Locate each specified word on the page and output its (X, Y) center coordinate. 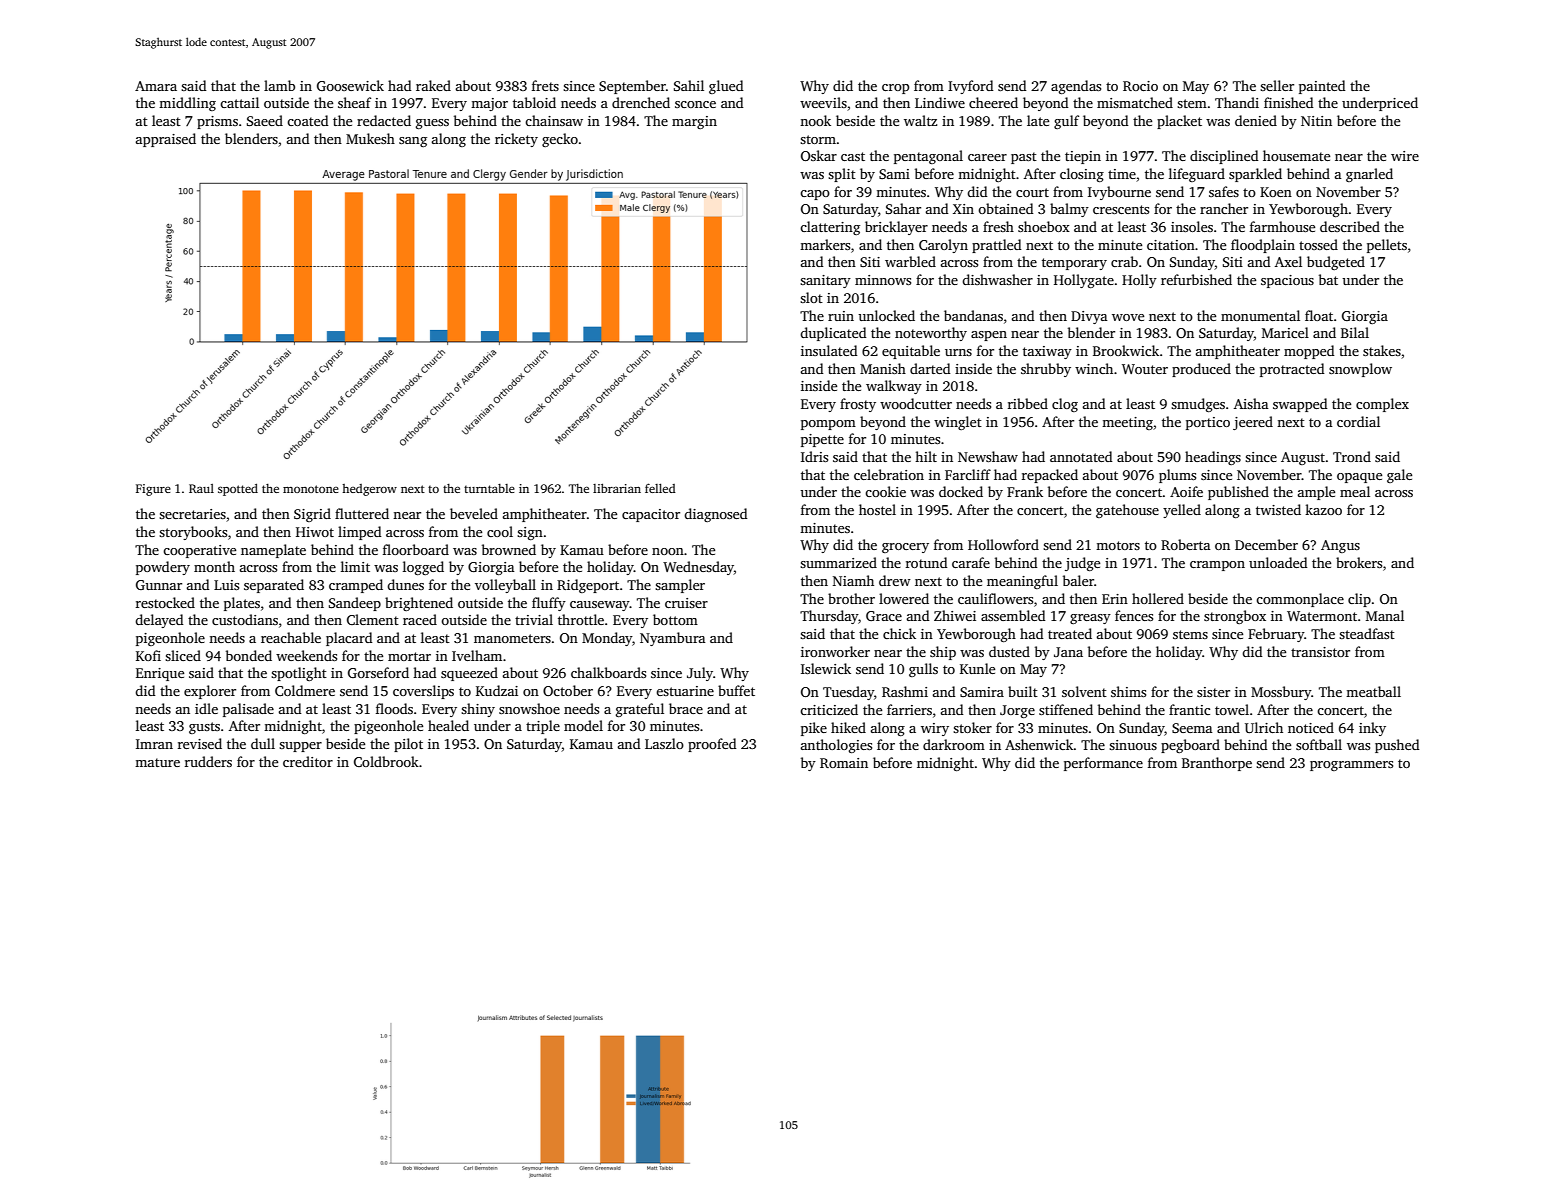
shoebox (1044, 226)
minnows (883, 280)
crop (895, 89)
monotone (311, 489)
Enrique (160, 674)
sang (413, 142)
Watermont (1322, 616)
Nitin (1316, 121)
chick (899, 633)
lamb (279, 85)
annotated (1081, 456)
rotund (927, 562)
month (214, 566)
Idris (814, 456)
